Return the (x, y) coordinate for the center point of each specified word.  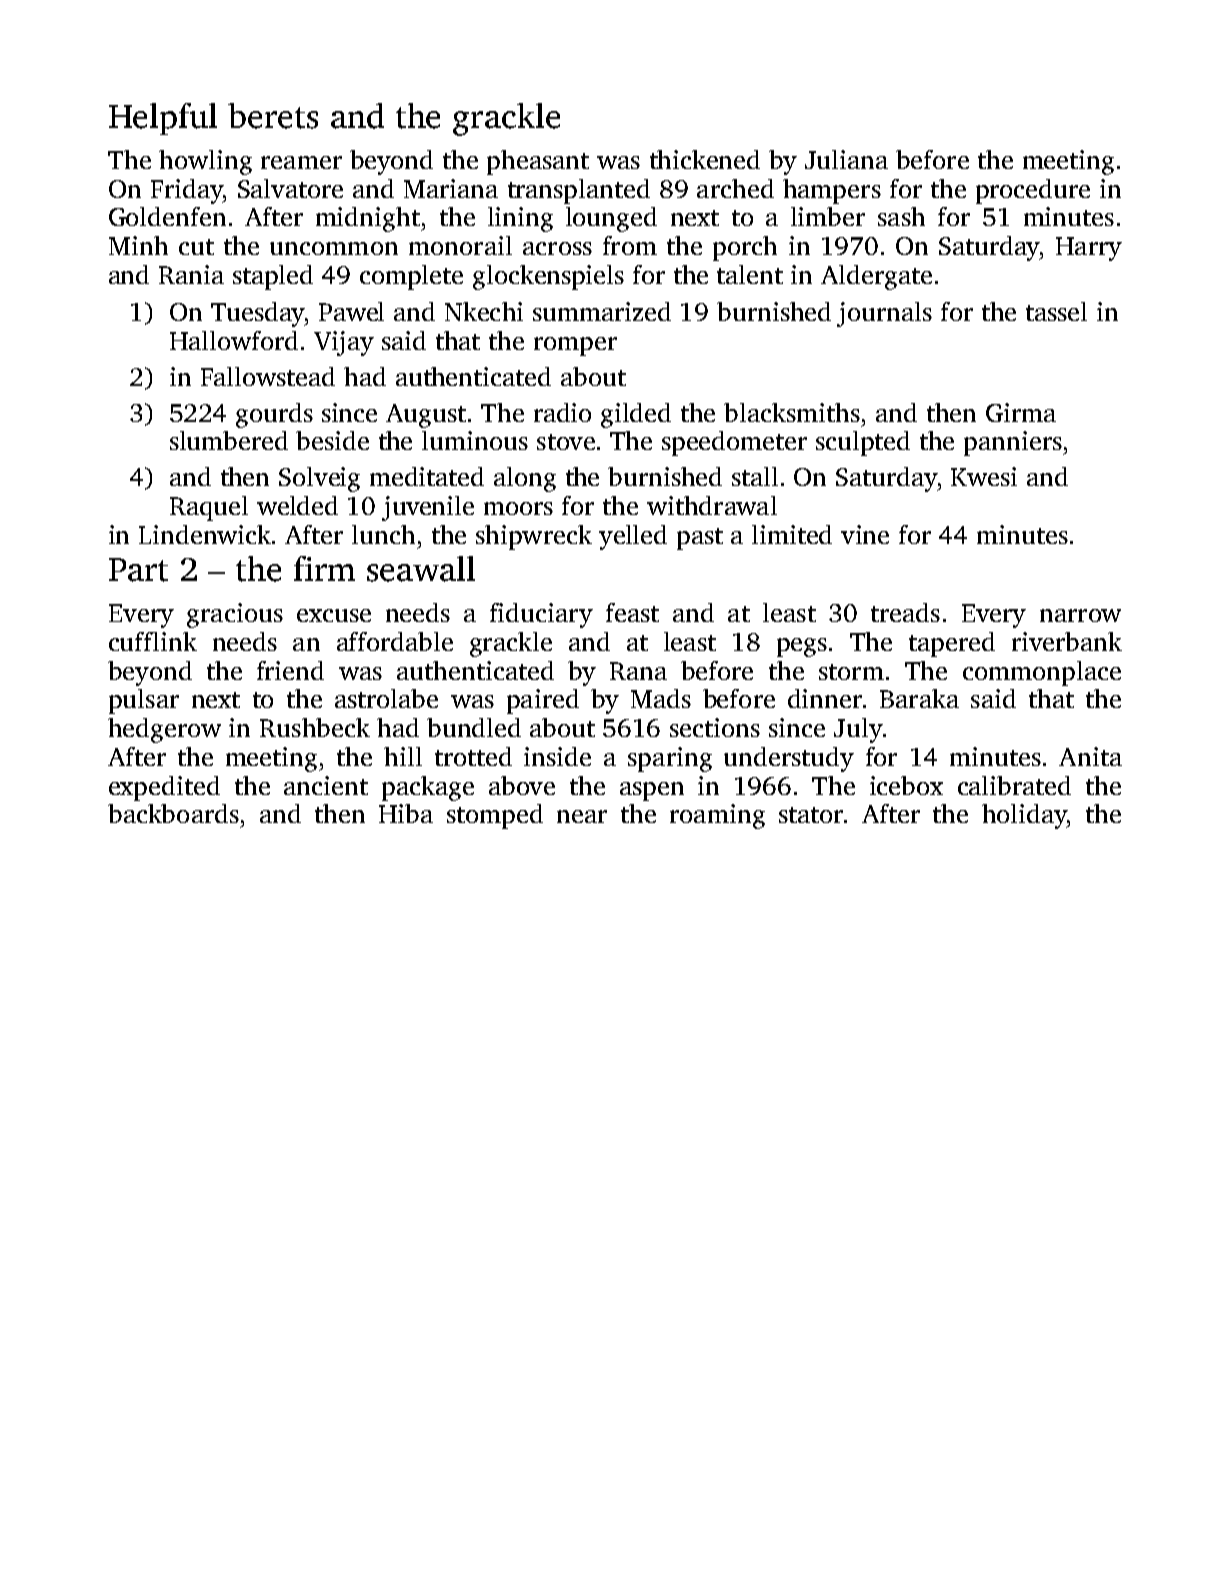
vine (865, 534)
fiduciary (541, 615)
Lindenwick (205, 534)
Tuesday (258, 314)
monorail (460, 245)
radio (562, 412)
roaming (717, 816)
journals (884, 314)
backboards (173, 813)
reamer (301, 162)
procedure (1033, 191)
